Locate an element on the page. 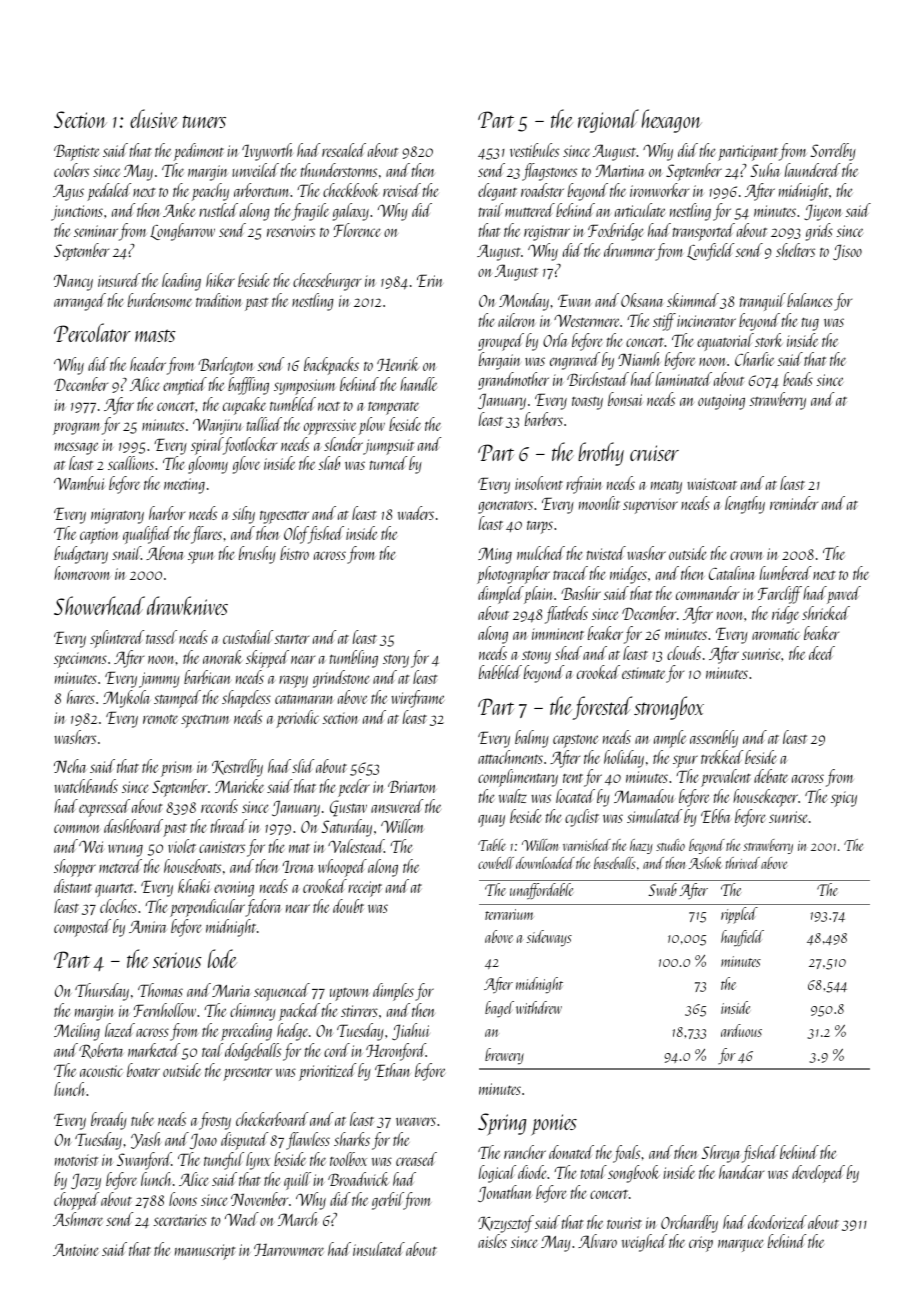 The image size is (924, 1308). creased is located at coordinates (416, 1159).
